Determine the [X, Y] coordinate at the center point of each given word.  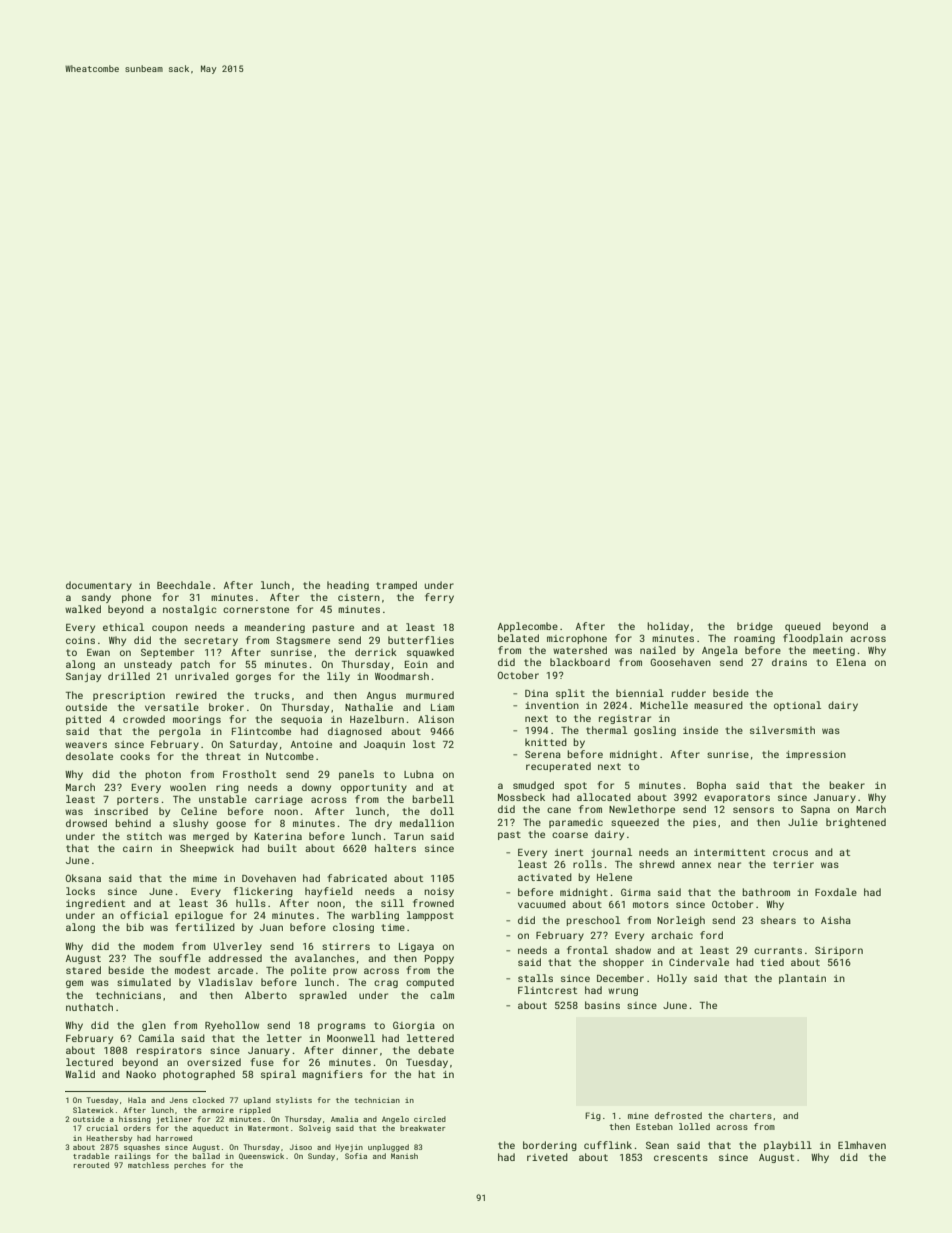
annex [696, 865]
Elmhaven [862, 1145]
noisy [439, 892]
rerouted [91, 1165]
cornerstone [256, 609]
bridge [755, 627]
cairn [137, 848]
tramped [396, 586]
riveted [547, 1157]
